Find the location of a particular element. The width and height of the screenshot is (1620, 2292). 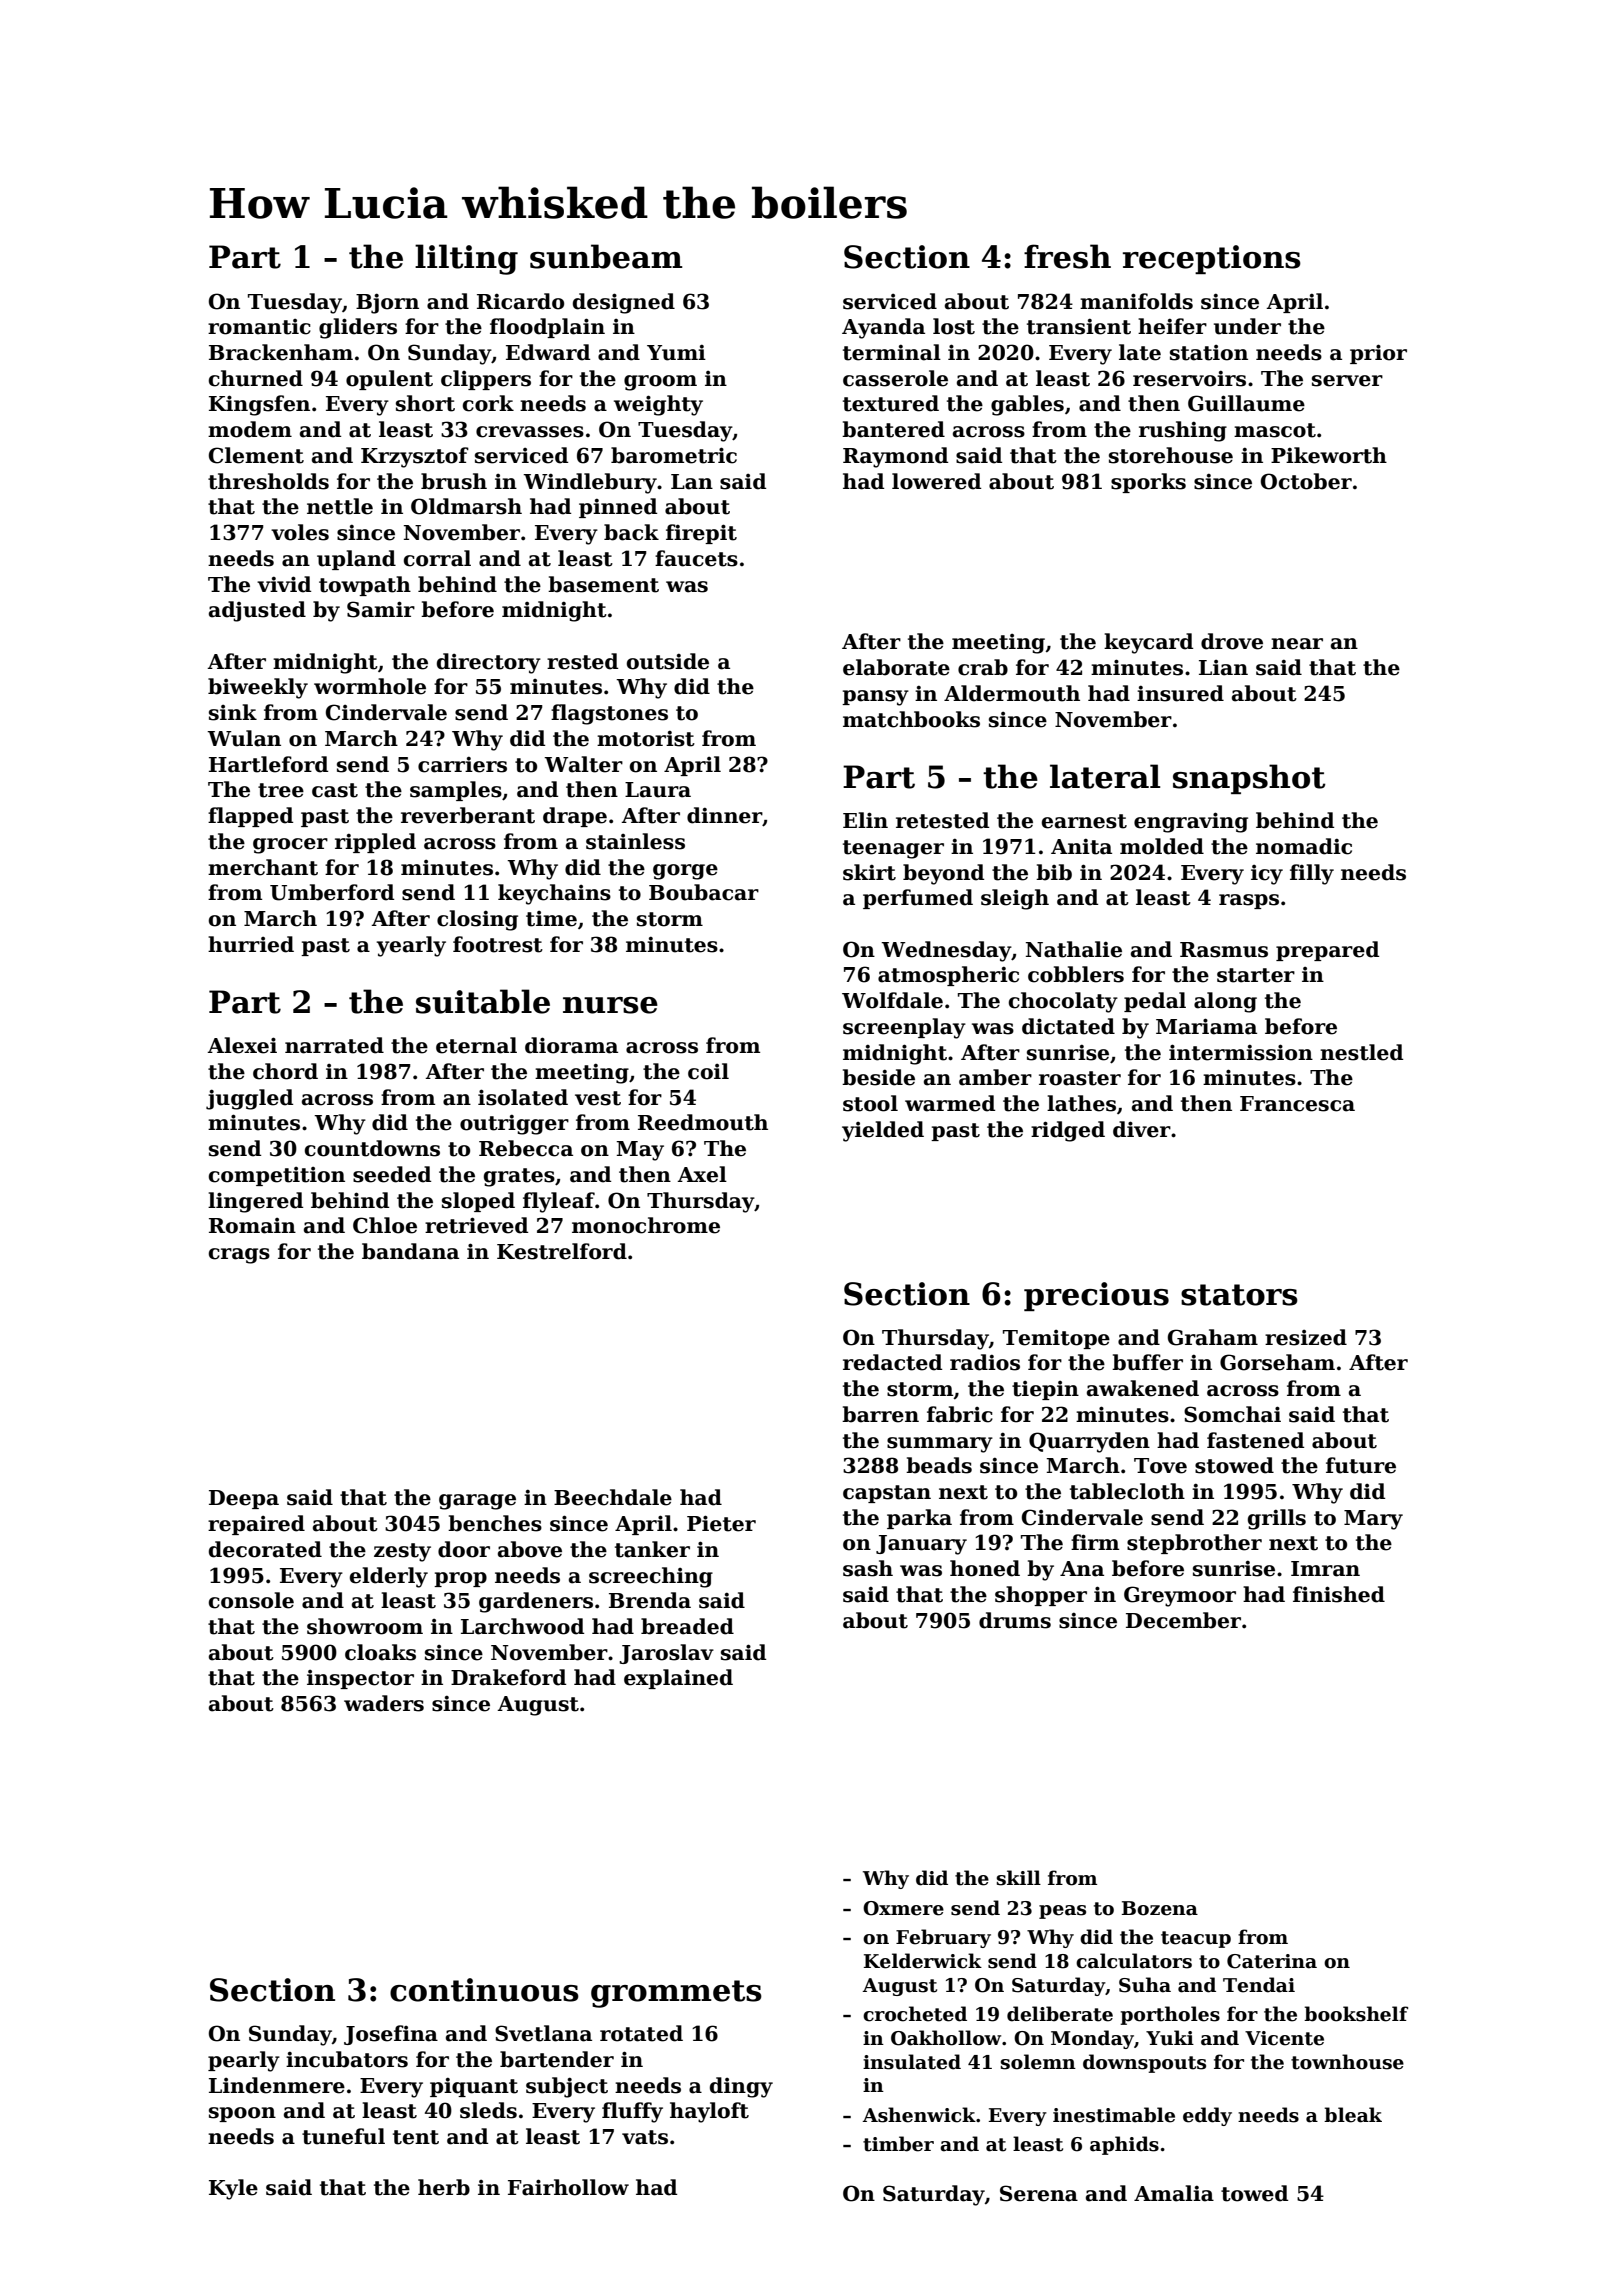

bleak is located at coordinates (1353, 2115).
